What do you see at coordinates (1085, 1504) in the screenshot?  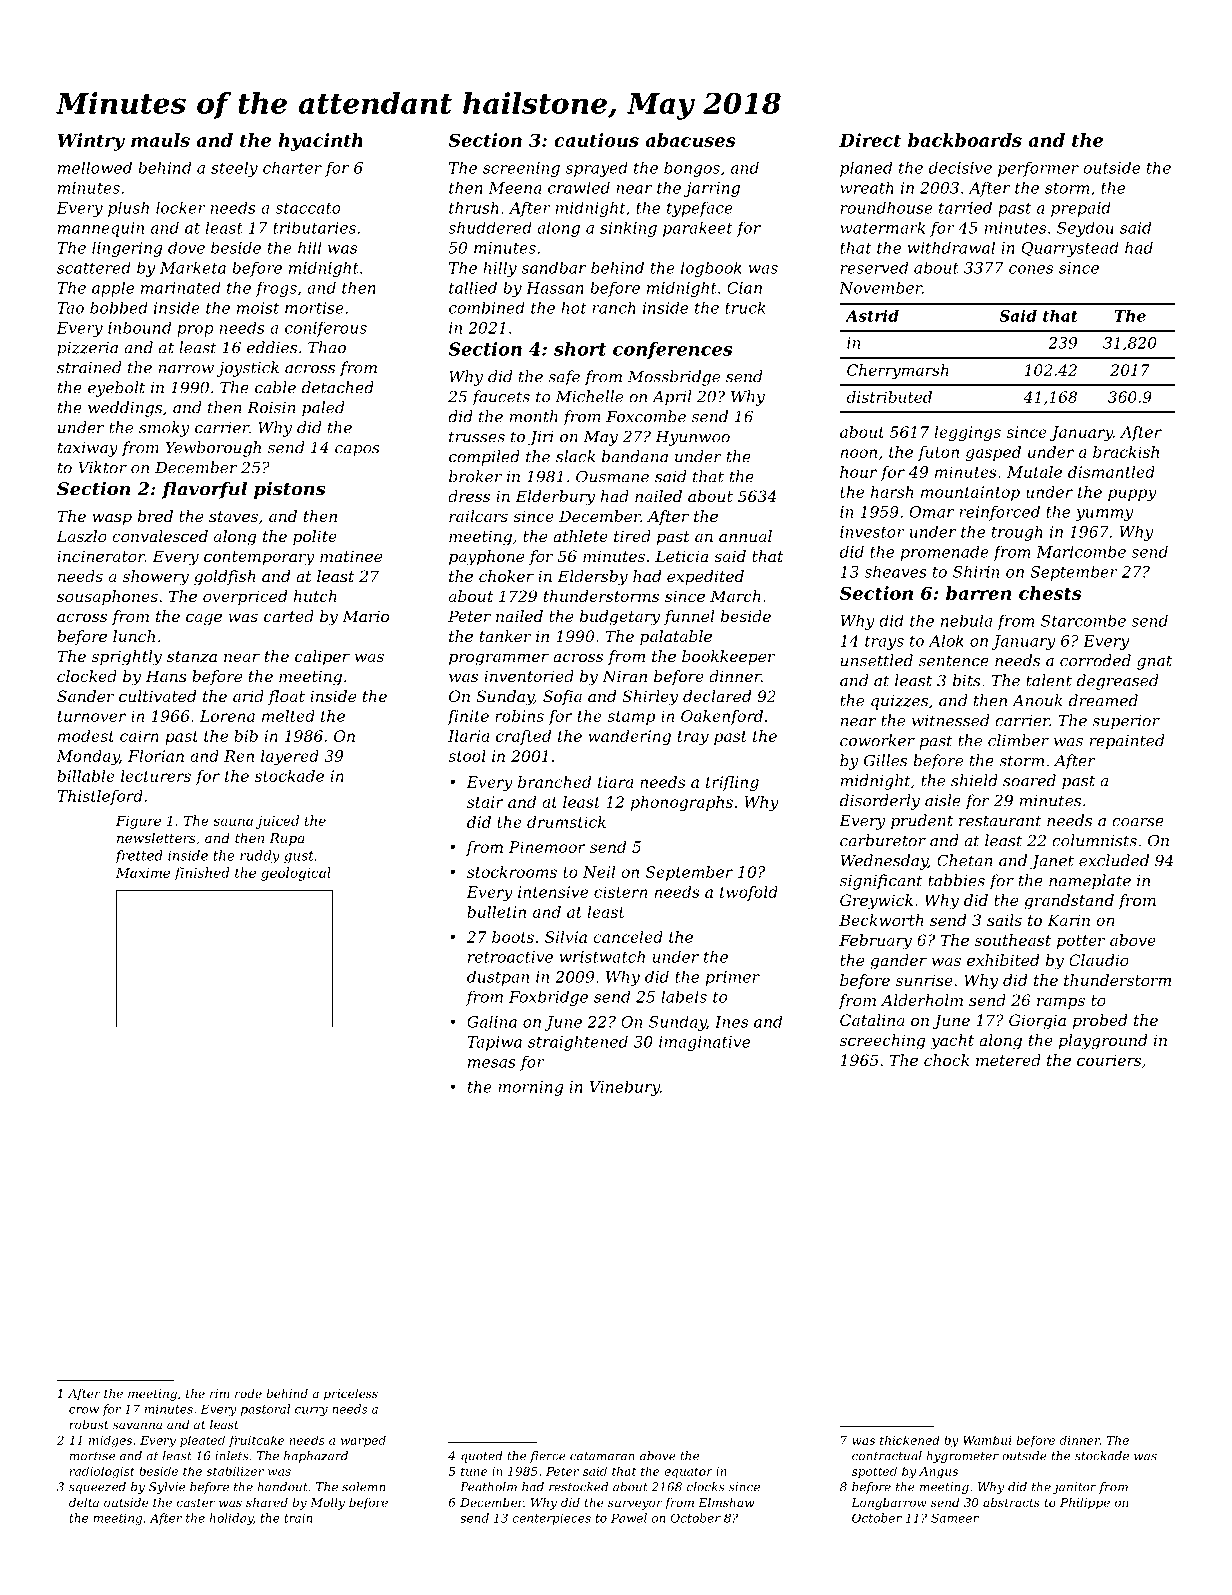 I see `Philippe` at bounding box center [1085, 1504].
